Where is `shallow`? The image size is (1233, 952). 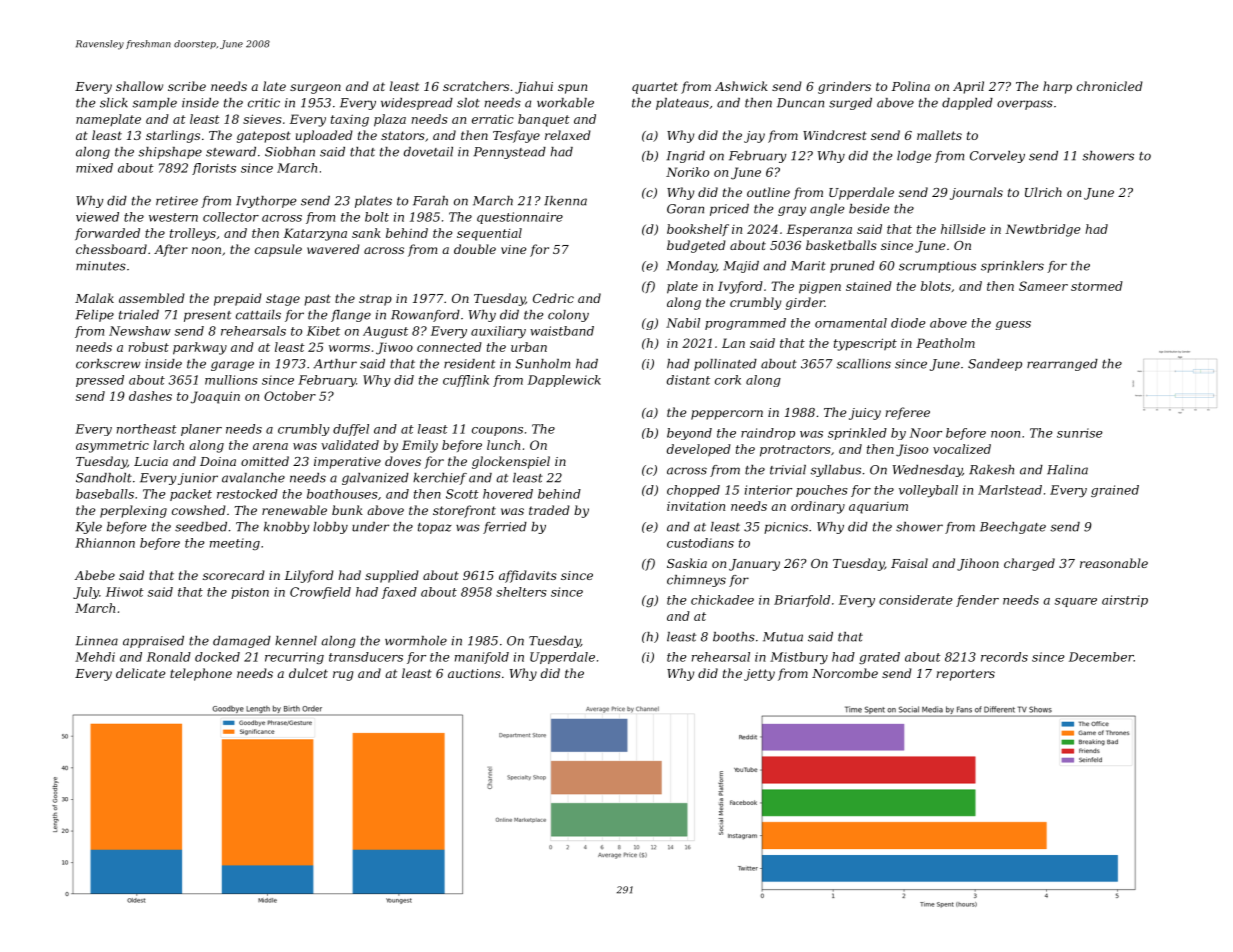
shallow is located at coordinates (139, 86).
